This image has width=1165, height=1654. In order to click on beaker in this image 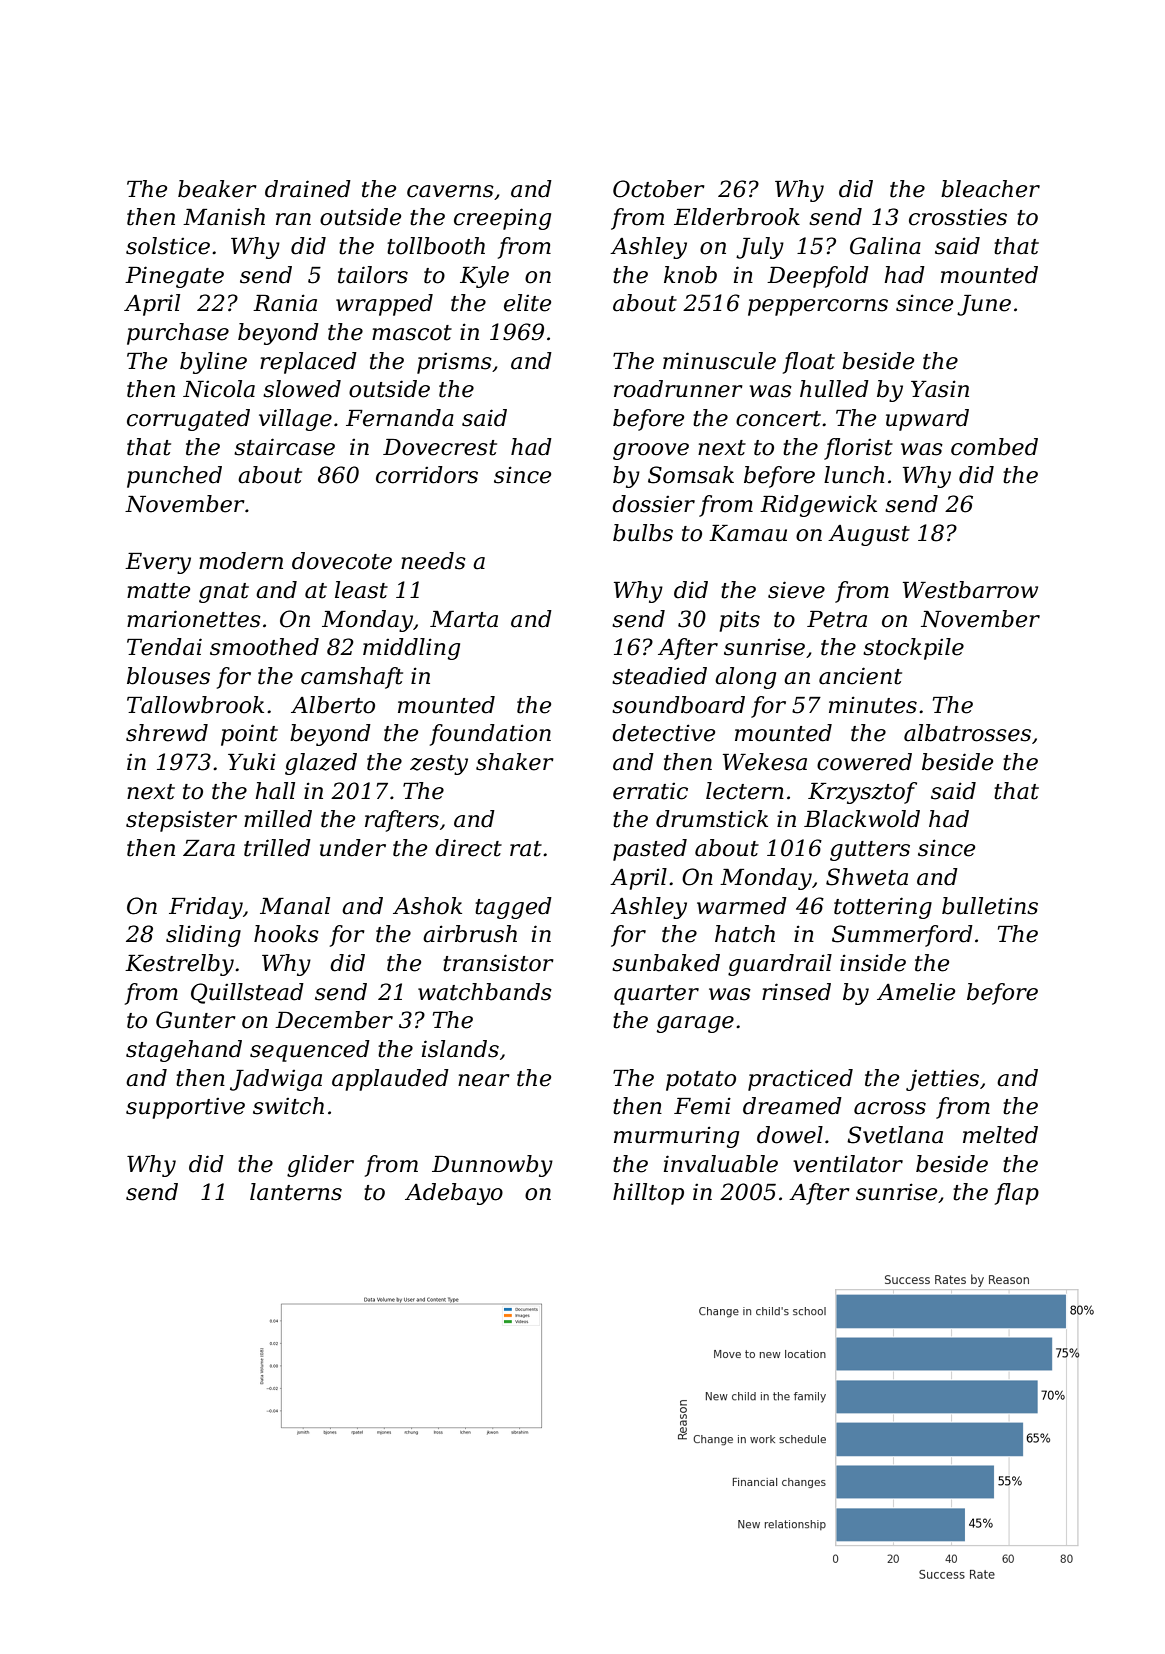, I will do `click(217, 189)`.
